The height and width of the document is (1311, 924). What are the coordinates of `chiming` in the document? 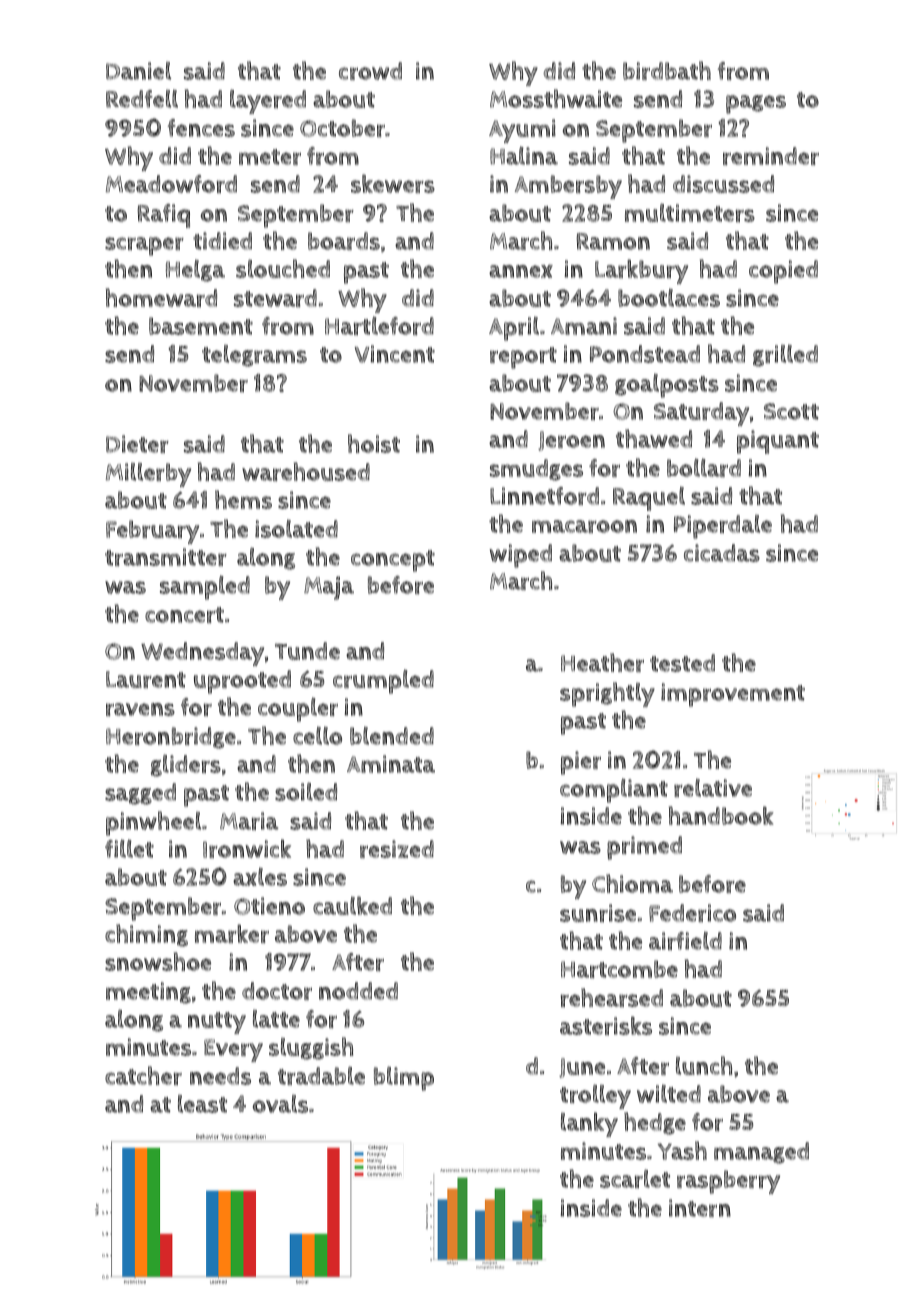 It's located at (146, 935).
